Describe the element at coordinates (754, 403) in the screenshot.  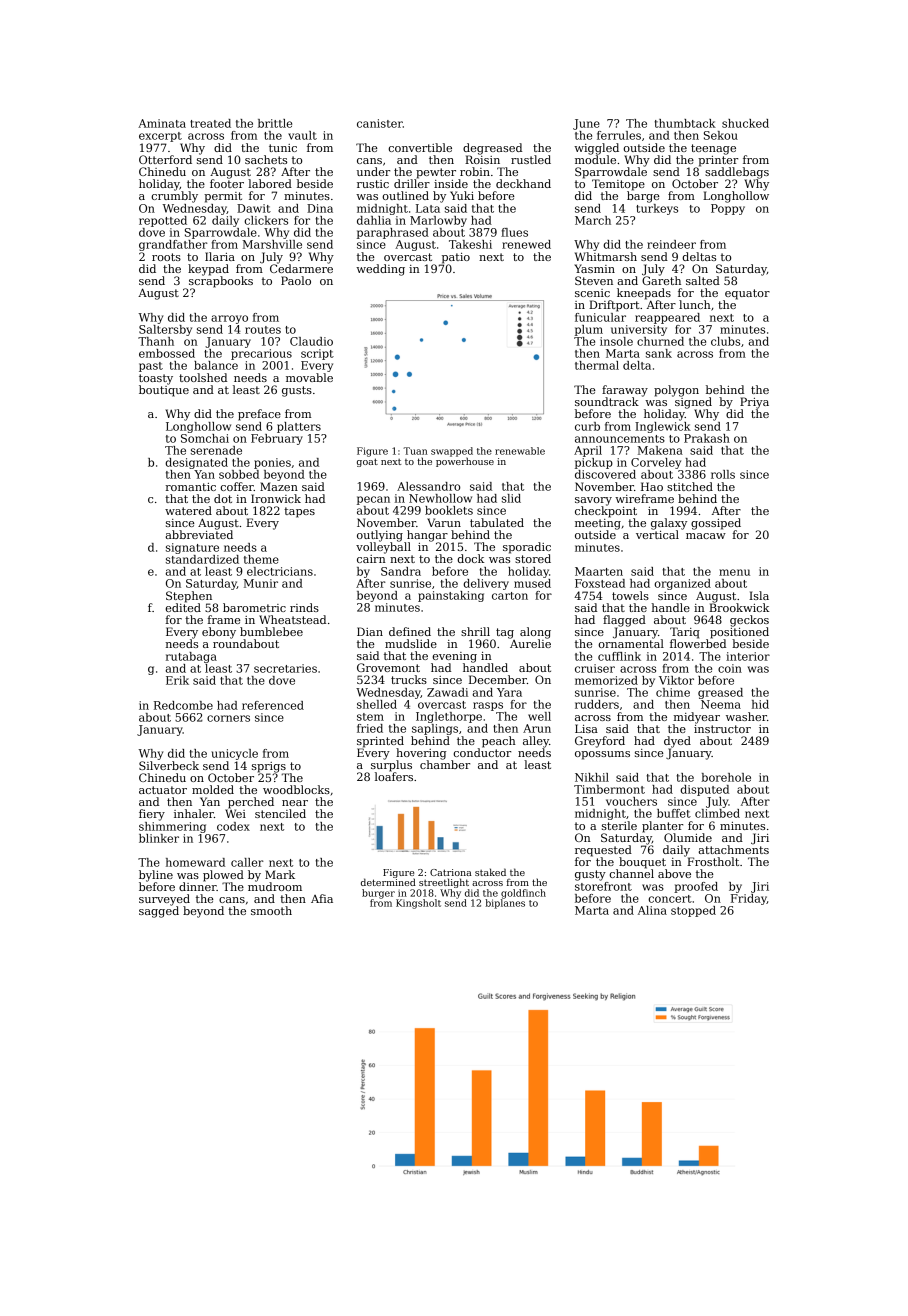
I see `Priya` at that location.
